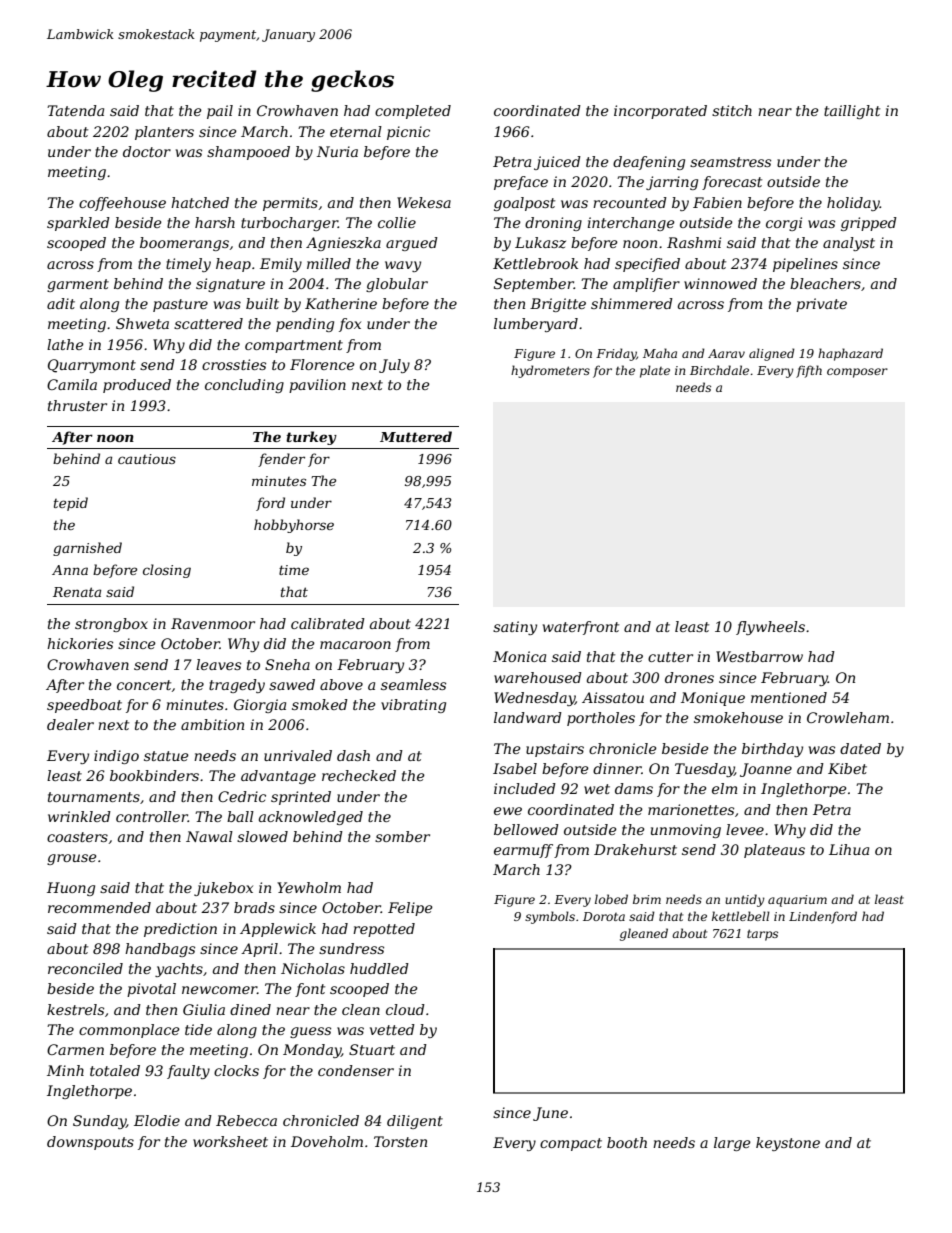 Image resolution: width=952 pixels, height=1233 pixels. What do you see at coordinates (400, 1141) in the page?
I see `Torsten` at bounding box center [400, 1141].
